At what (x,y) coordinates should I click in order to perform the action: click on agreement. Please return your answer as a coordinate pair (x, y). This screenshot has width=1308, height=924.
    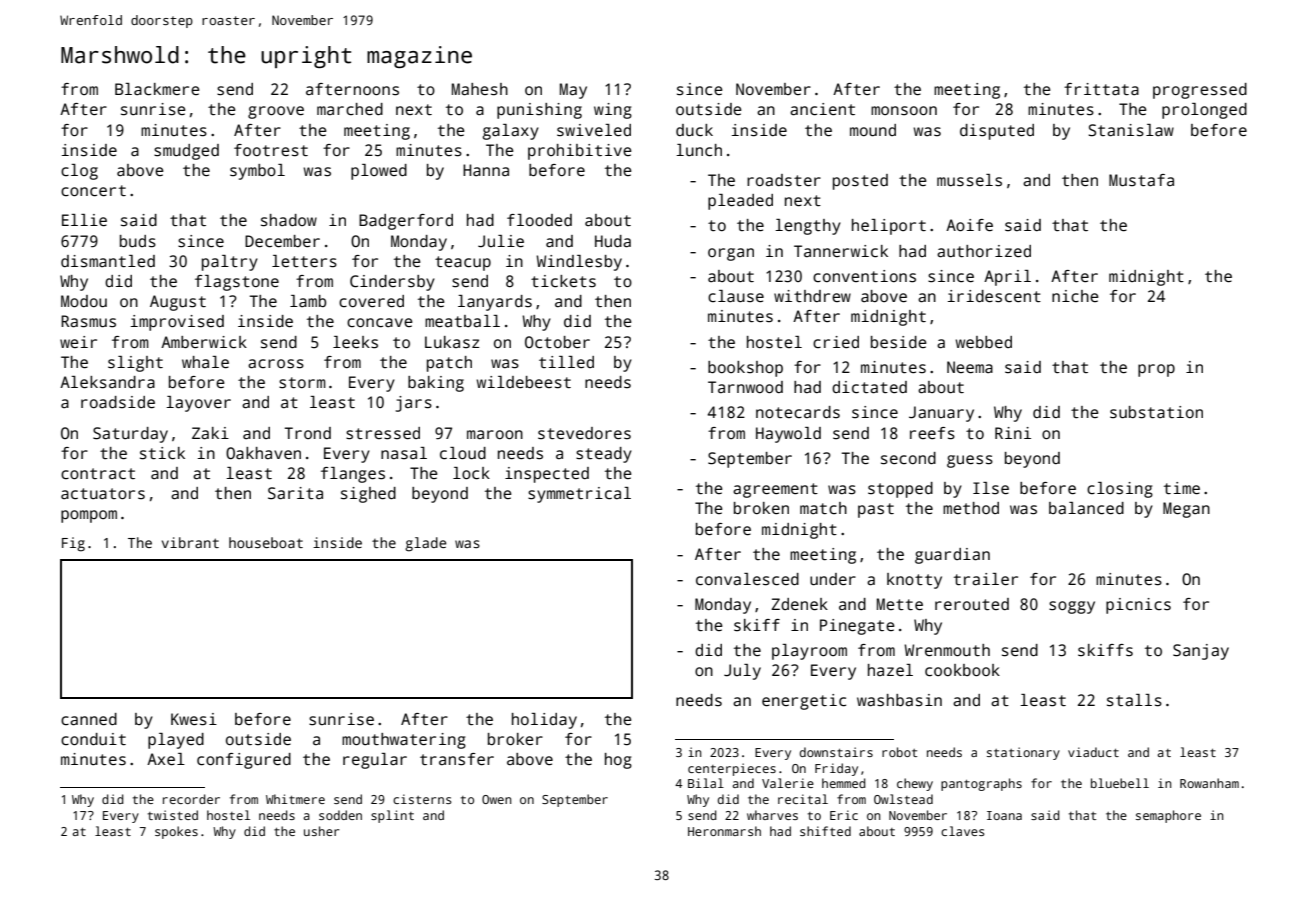
    Looking at the image, I should click on (775, 490).
